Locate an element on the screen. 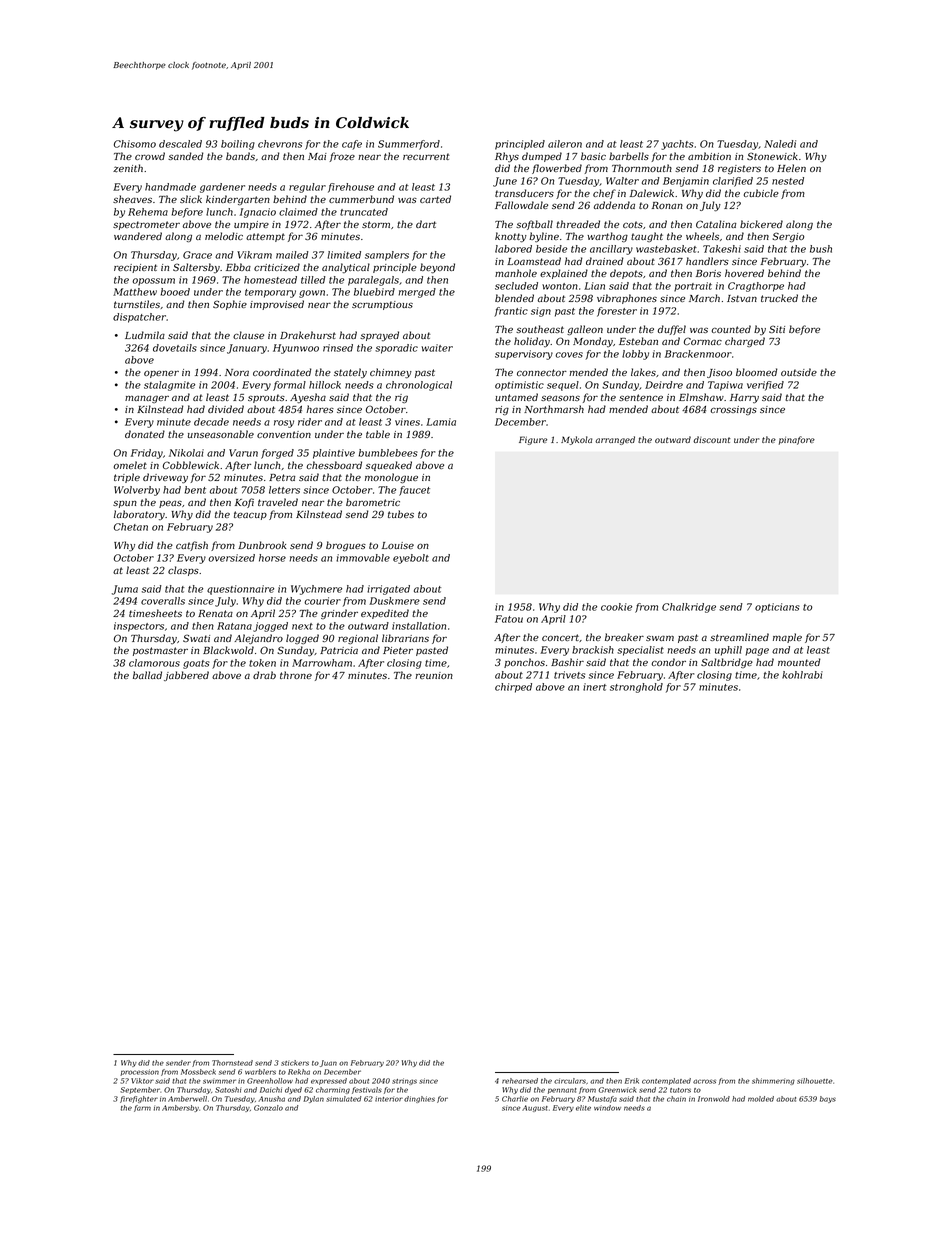 Image resolution: width=952 pixels, height=1233 pixels. ballad is located at coordinates (147, 675).
